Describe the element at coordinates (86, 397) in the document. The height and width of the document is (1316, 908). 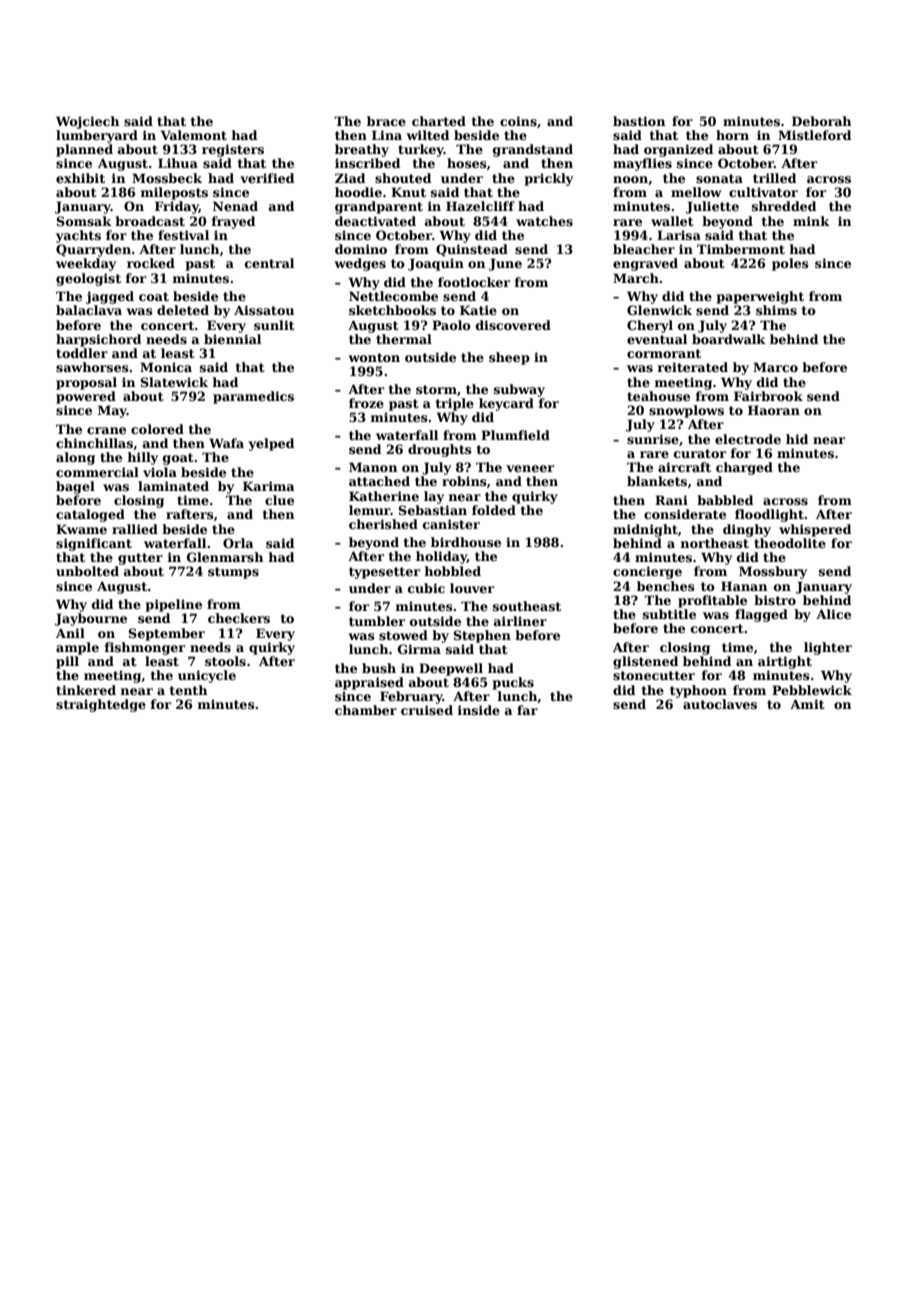
I see `powered` at that location.
